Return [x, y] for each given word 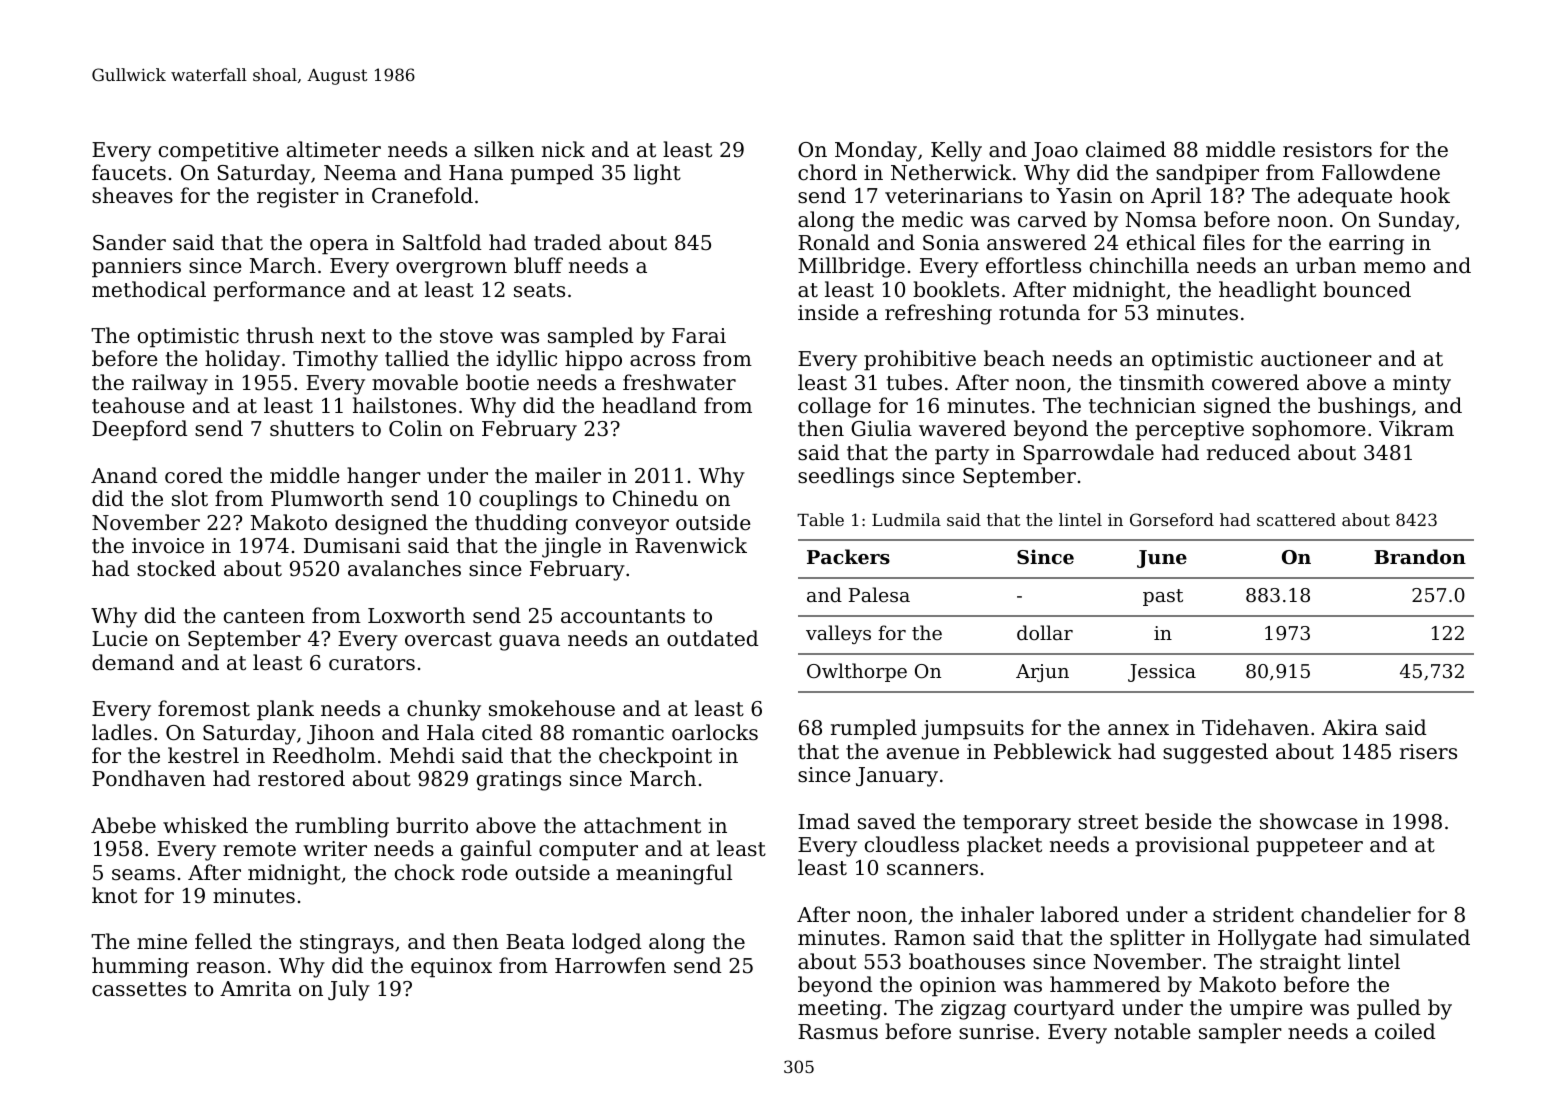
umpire [1266, 1010]
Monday [876, 151]
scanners [932, 870]
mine [162, 941]
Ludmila [906, 519]
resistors [1327, 150]
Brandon [1420, 556]
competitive [219, 152]
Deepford [140, 430]
